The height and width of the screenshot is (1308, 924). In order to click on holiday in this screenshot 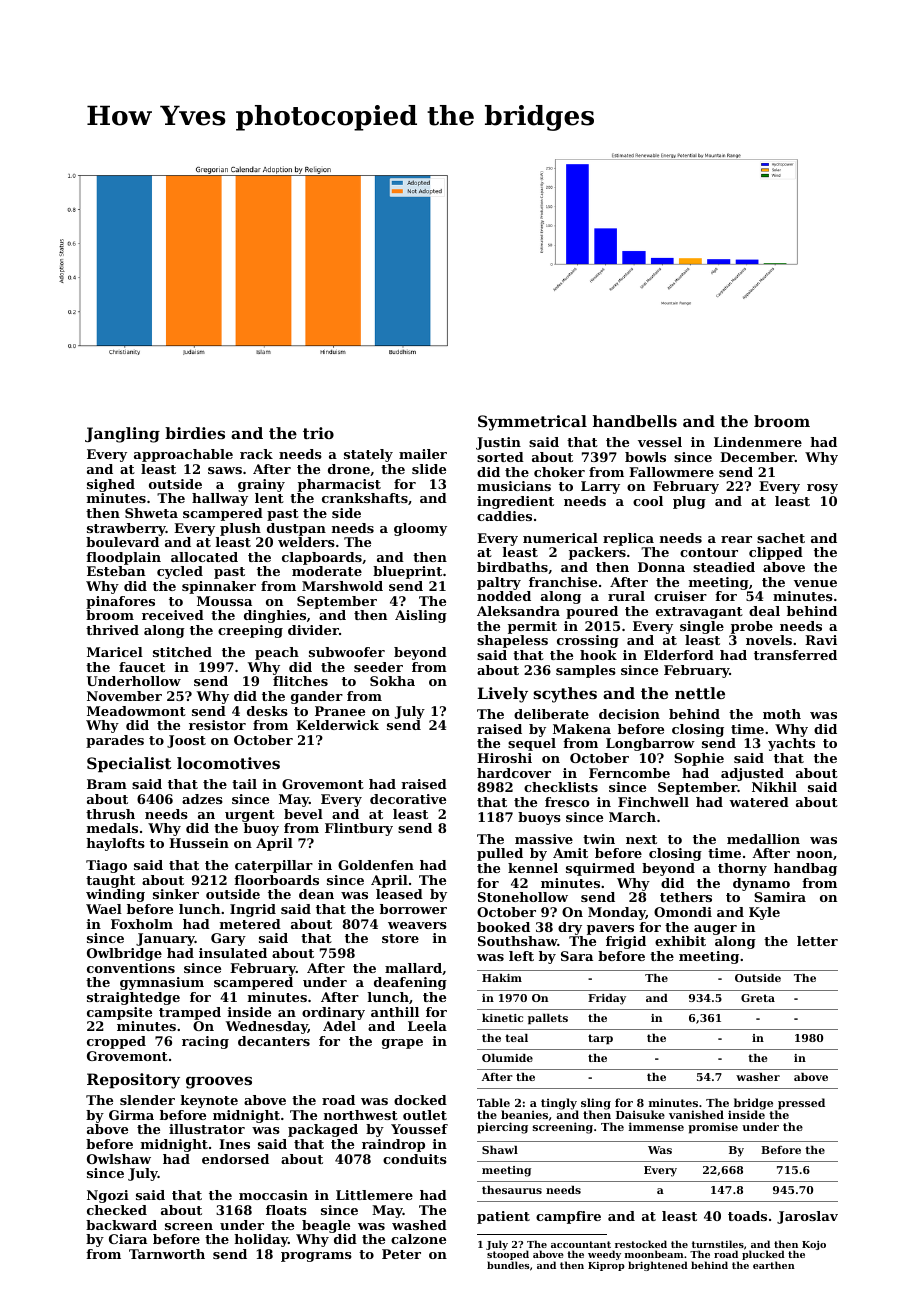, I will do `click(261, 1240)`.
